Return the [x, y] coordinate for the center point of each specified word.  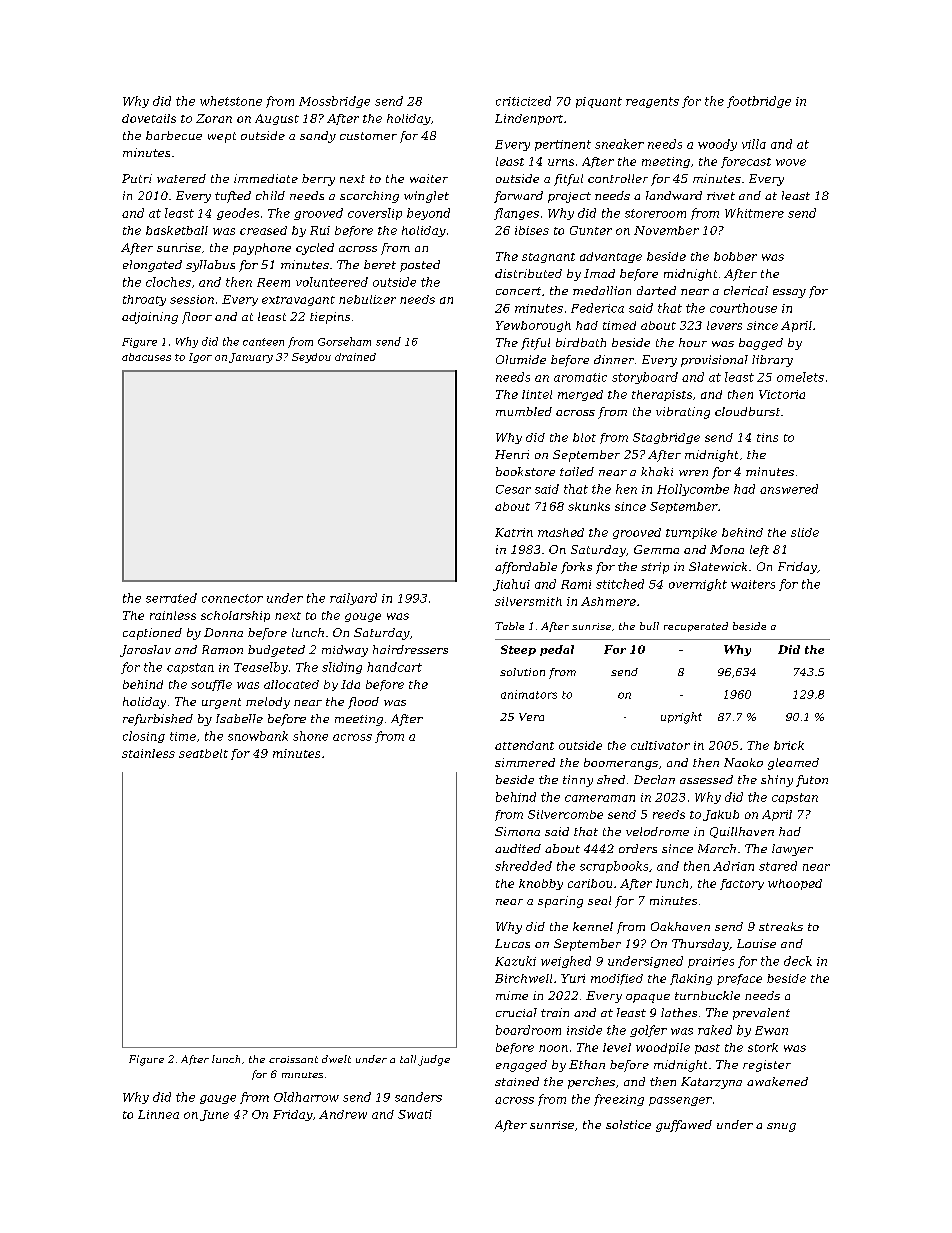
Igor [200, 358]
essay [789, 293]
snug [781, 1127]
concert [518, 291]
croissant [293, 1059]
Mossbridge [334, 102]
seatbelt [203, 753]
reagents [652, 102]
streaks [781, 926]
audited [518, 848]
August [277, 119]
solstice [628, 1124]
